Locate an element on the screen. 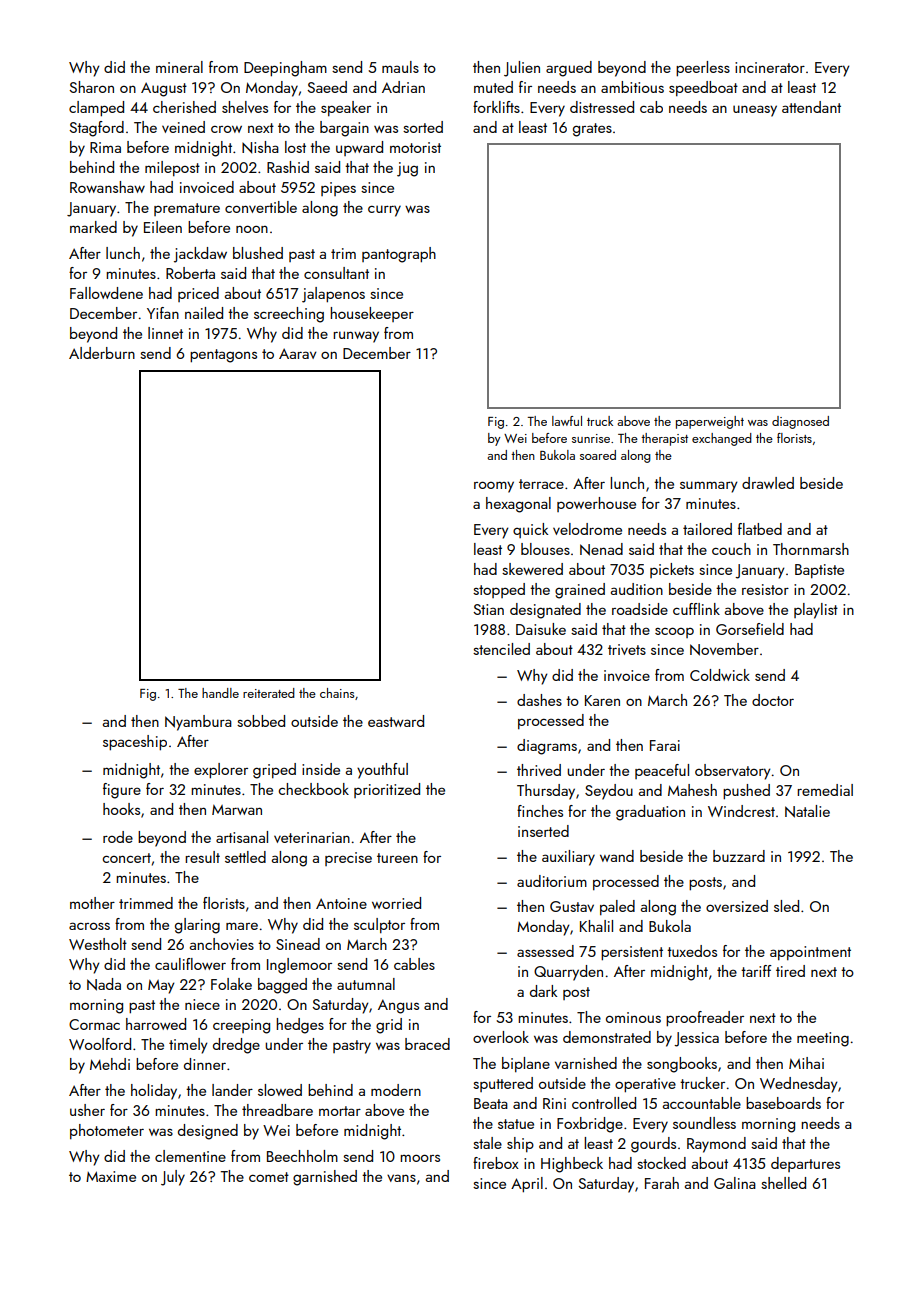  playlist is located at coordinates (816, 611).
